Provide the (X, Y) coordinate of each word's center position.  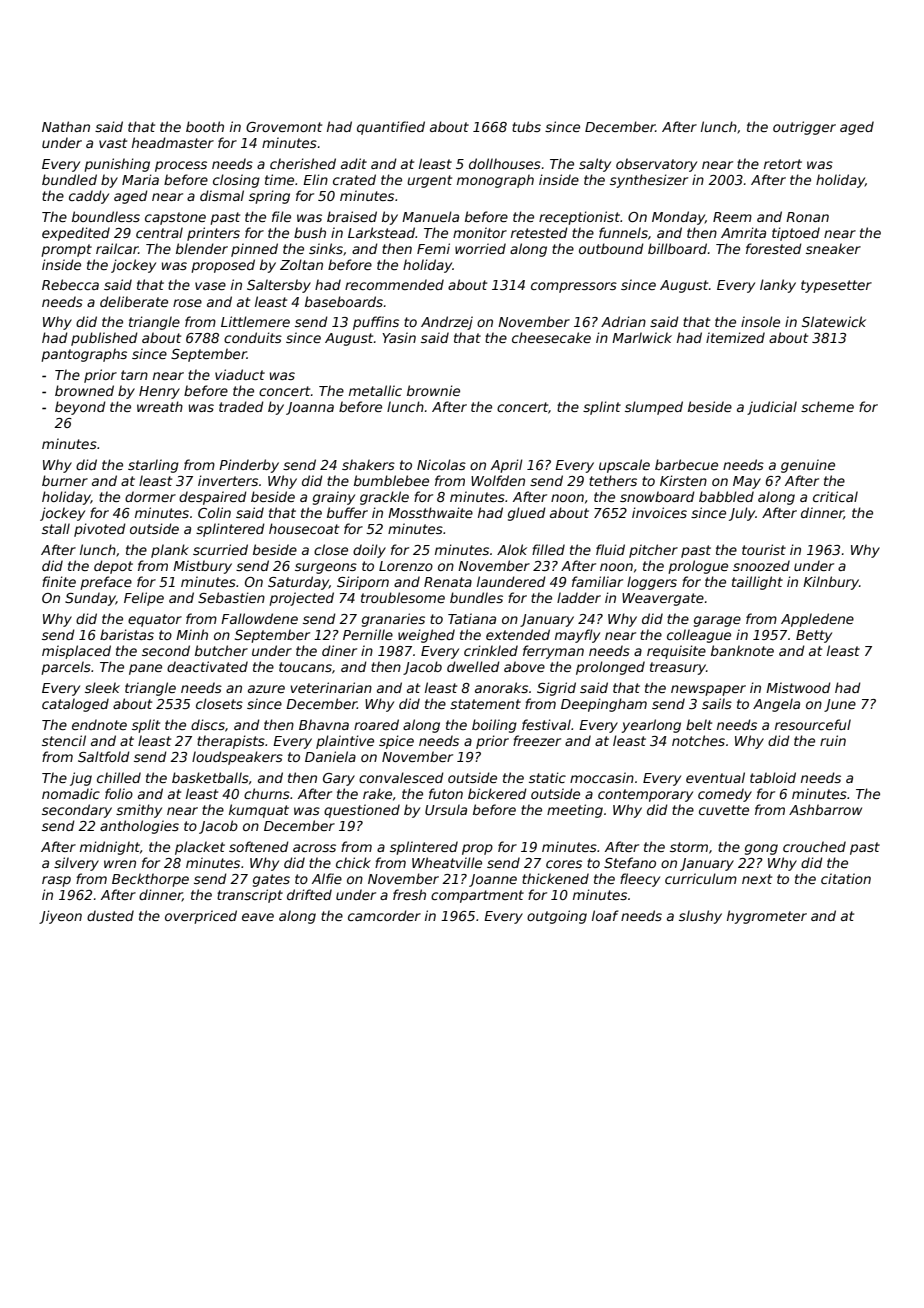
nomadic (71, 793)
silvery (76, 864)
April (507, 466)
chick (353, 862)
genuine (808, 466)
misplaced (76, 652)
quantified (391, 128)
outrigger (804, 128)
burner (65, 480)
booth (205, 126)
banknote (742, 650)
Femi (433, 248)
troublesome (403, 597)
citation (846, 878)
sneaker (833, 248)
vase (210, 286)
